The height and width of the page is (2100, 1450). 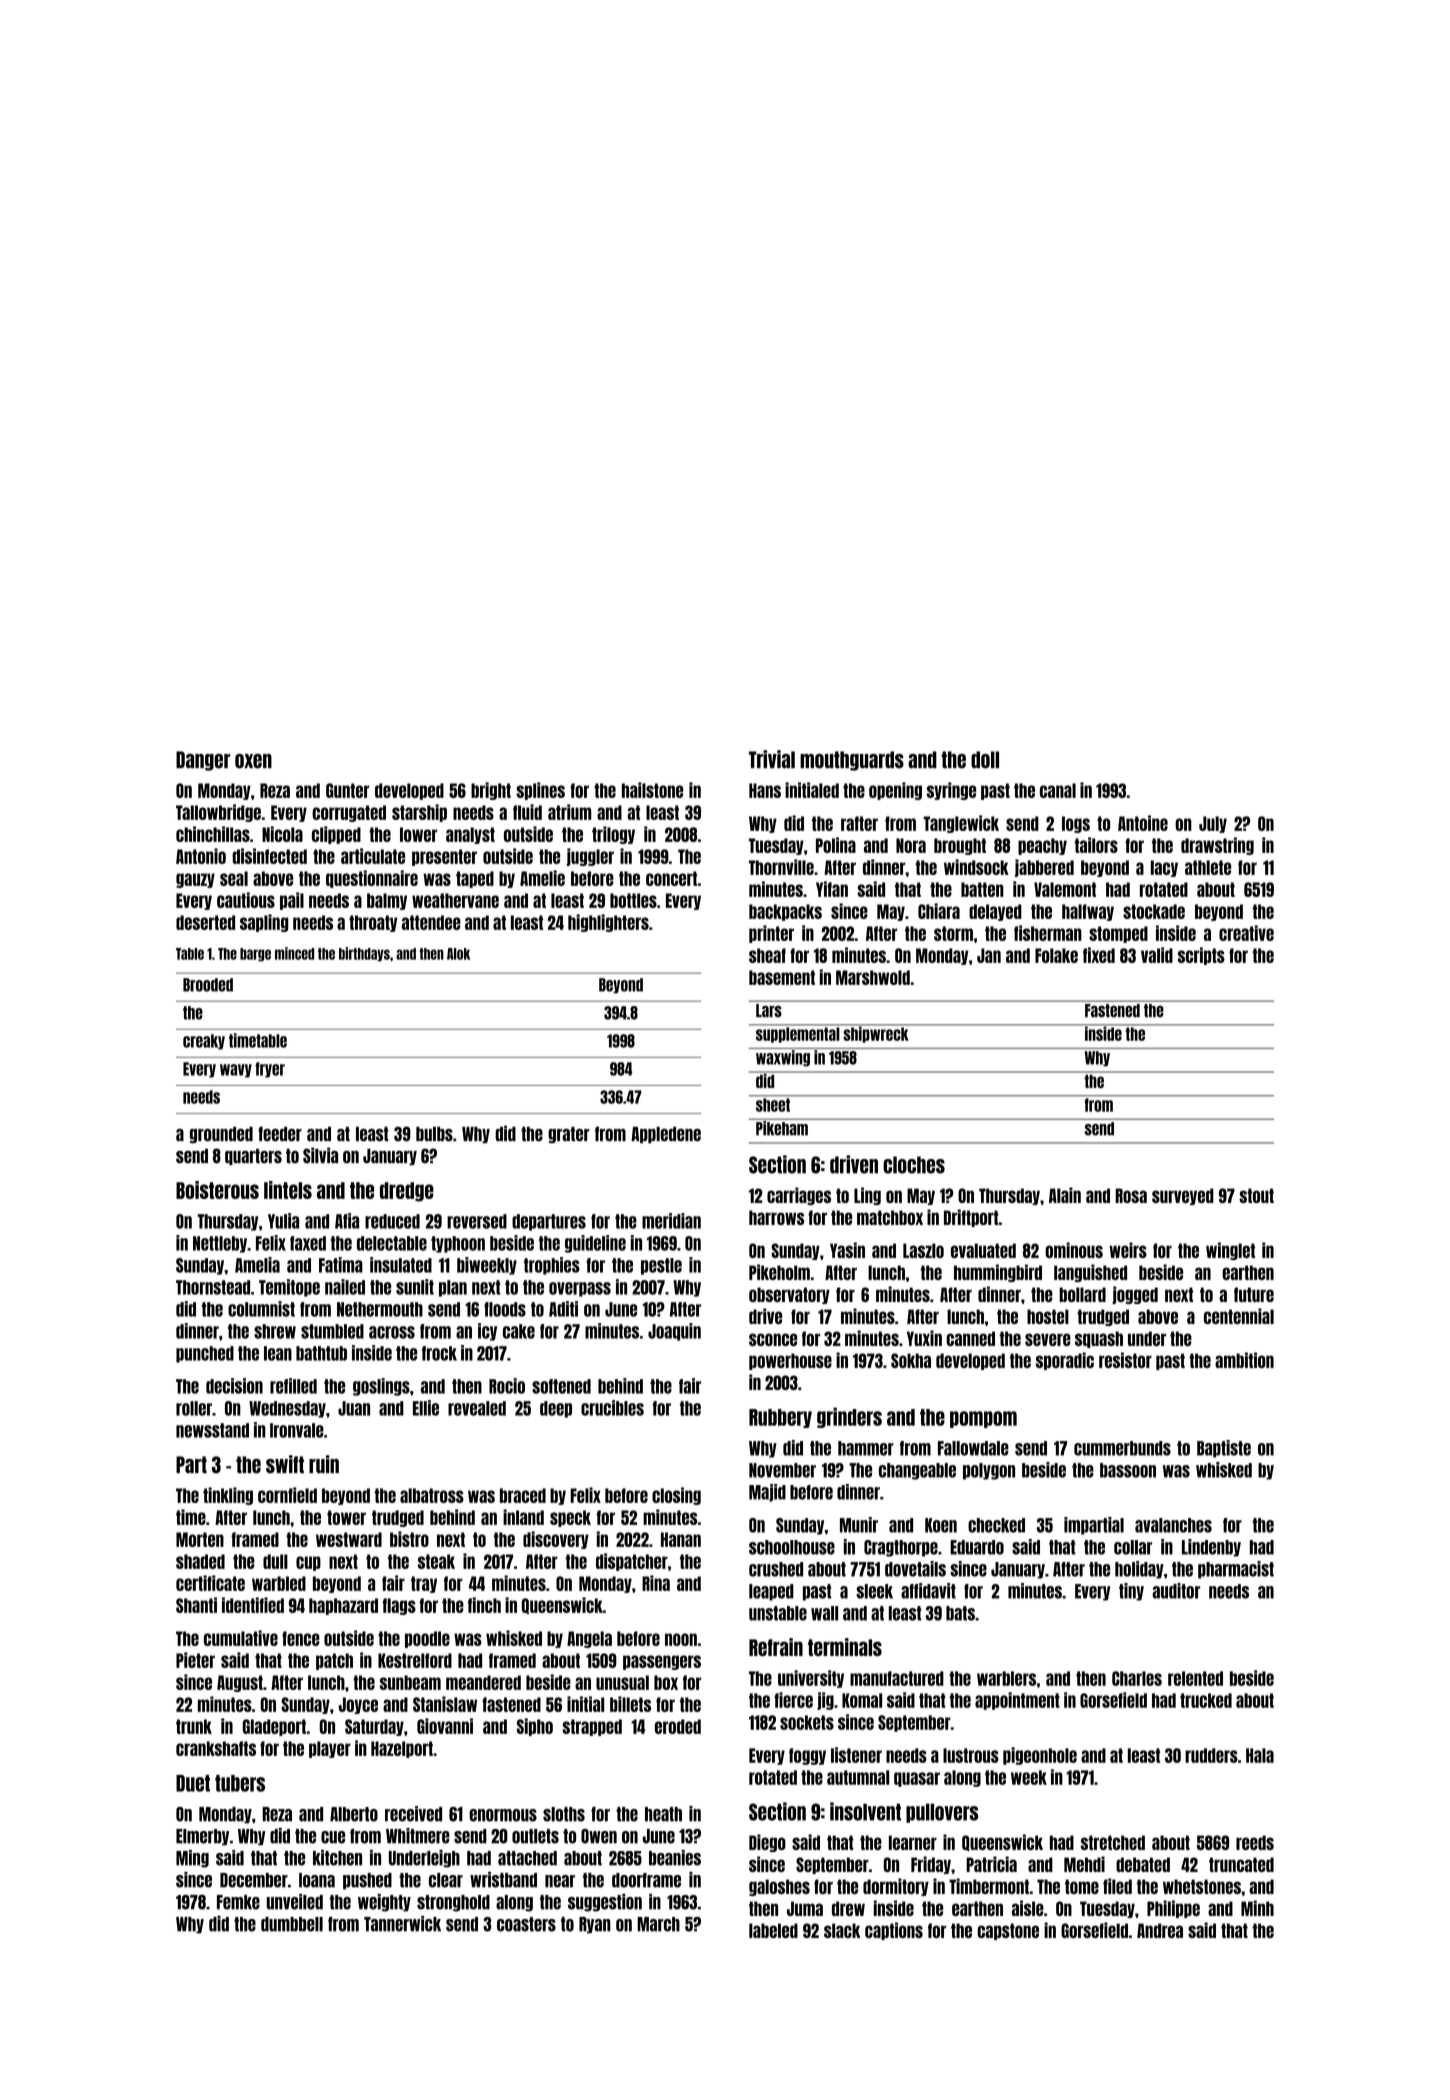 I want to click on Marshwold, so click(x=873, y=977).
